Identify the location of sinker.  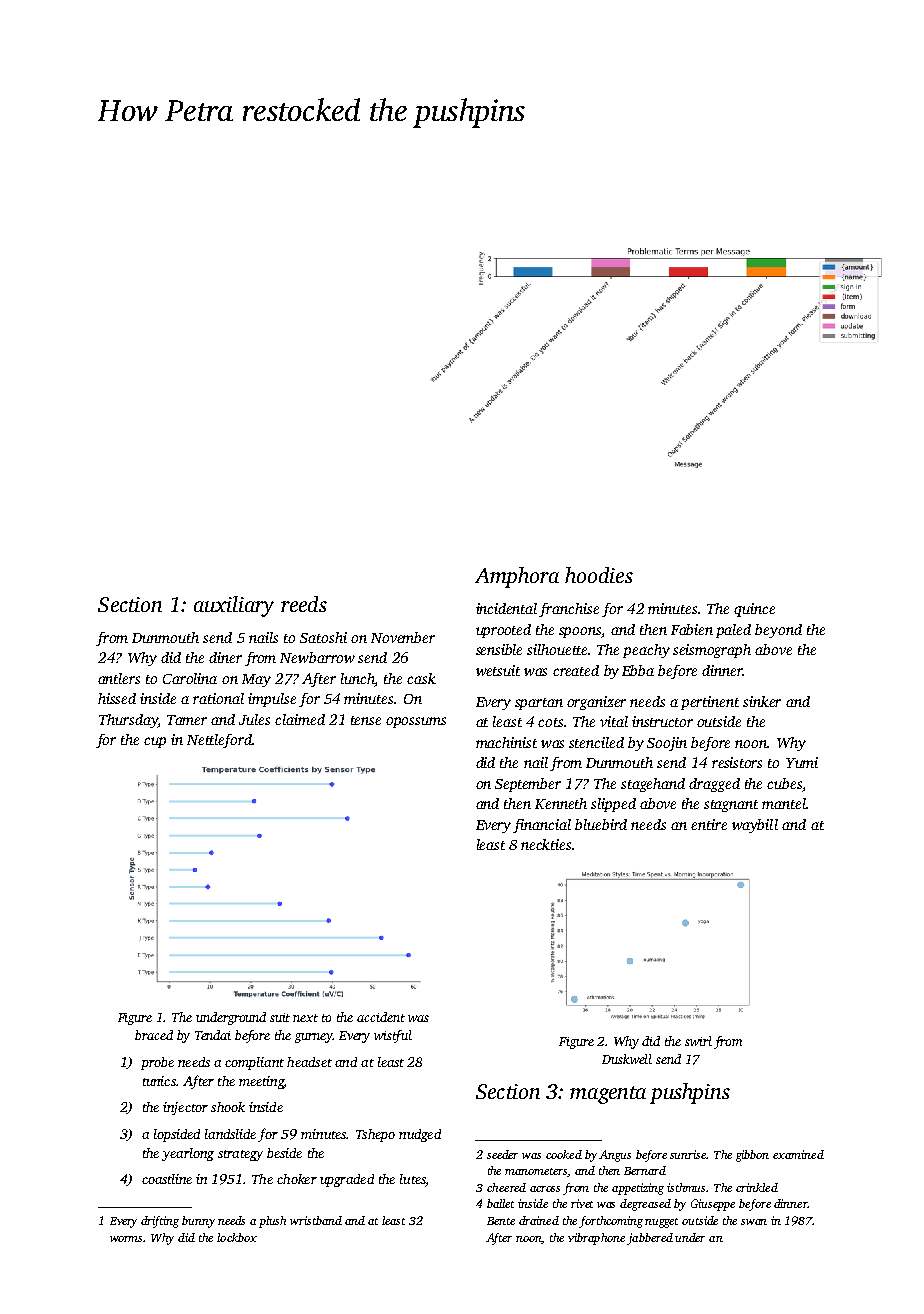
(762, 701).
